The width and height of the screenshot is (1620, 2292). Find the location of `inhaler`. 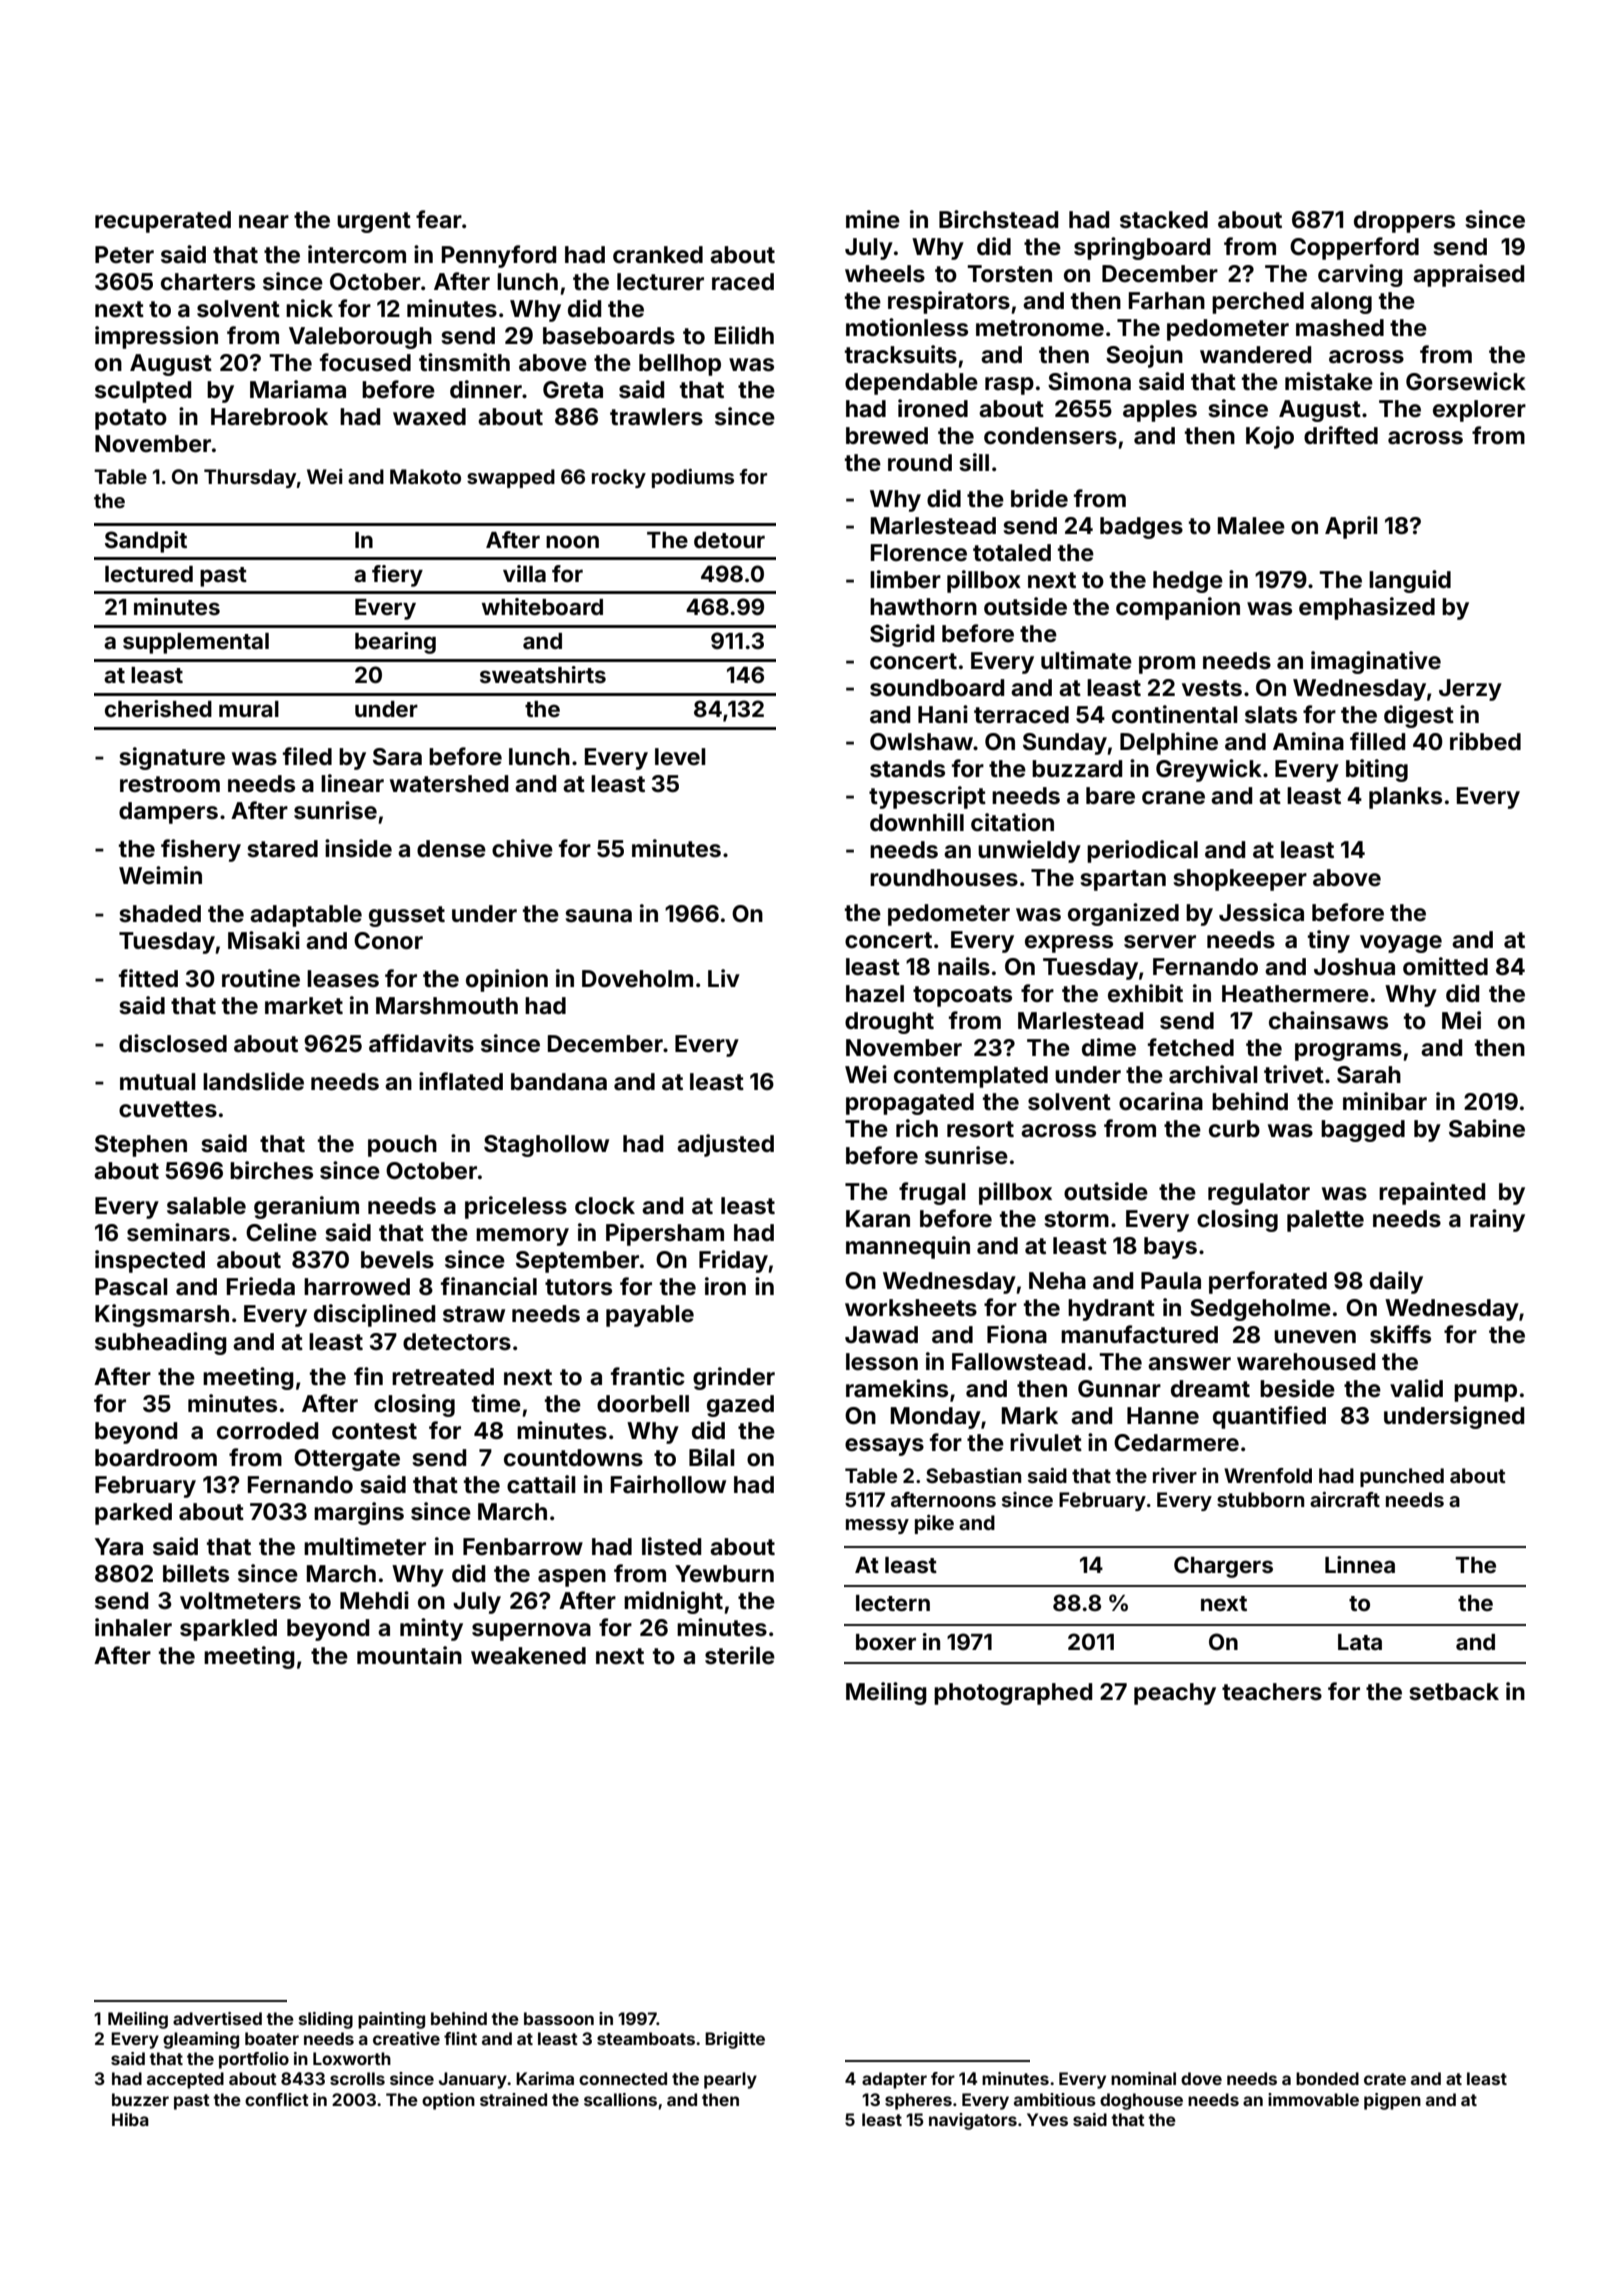

inhaler is located at coordinates (133, 1627).
